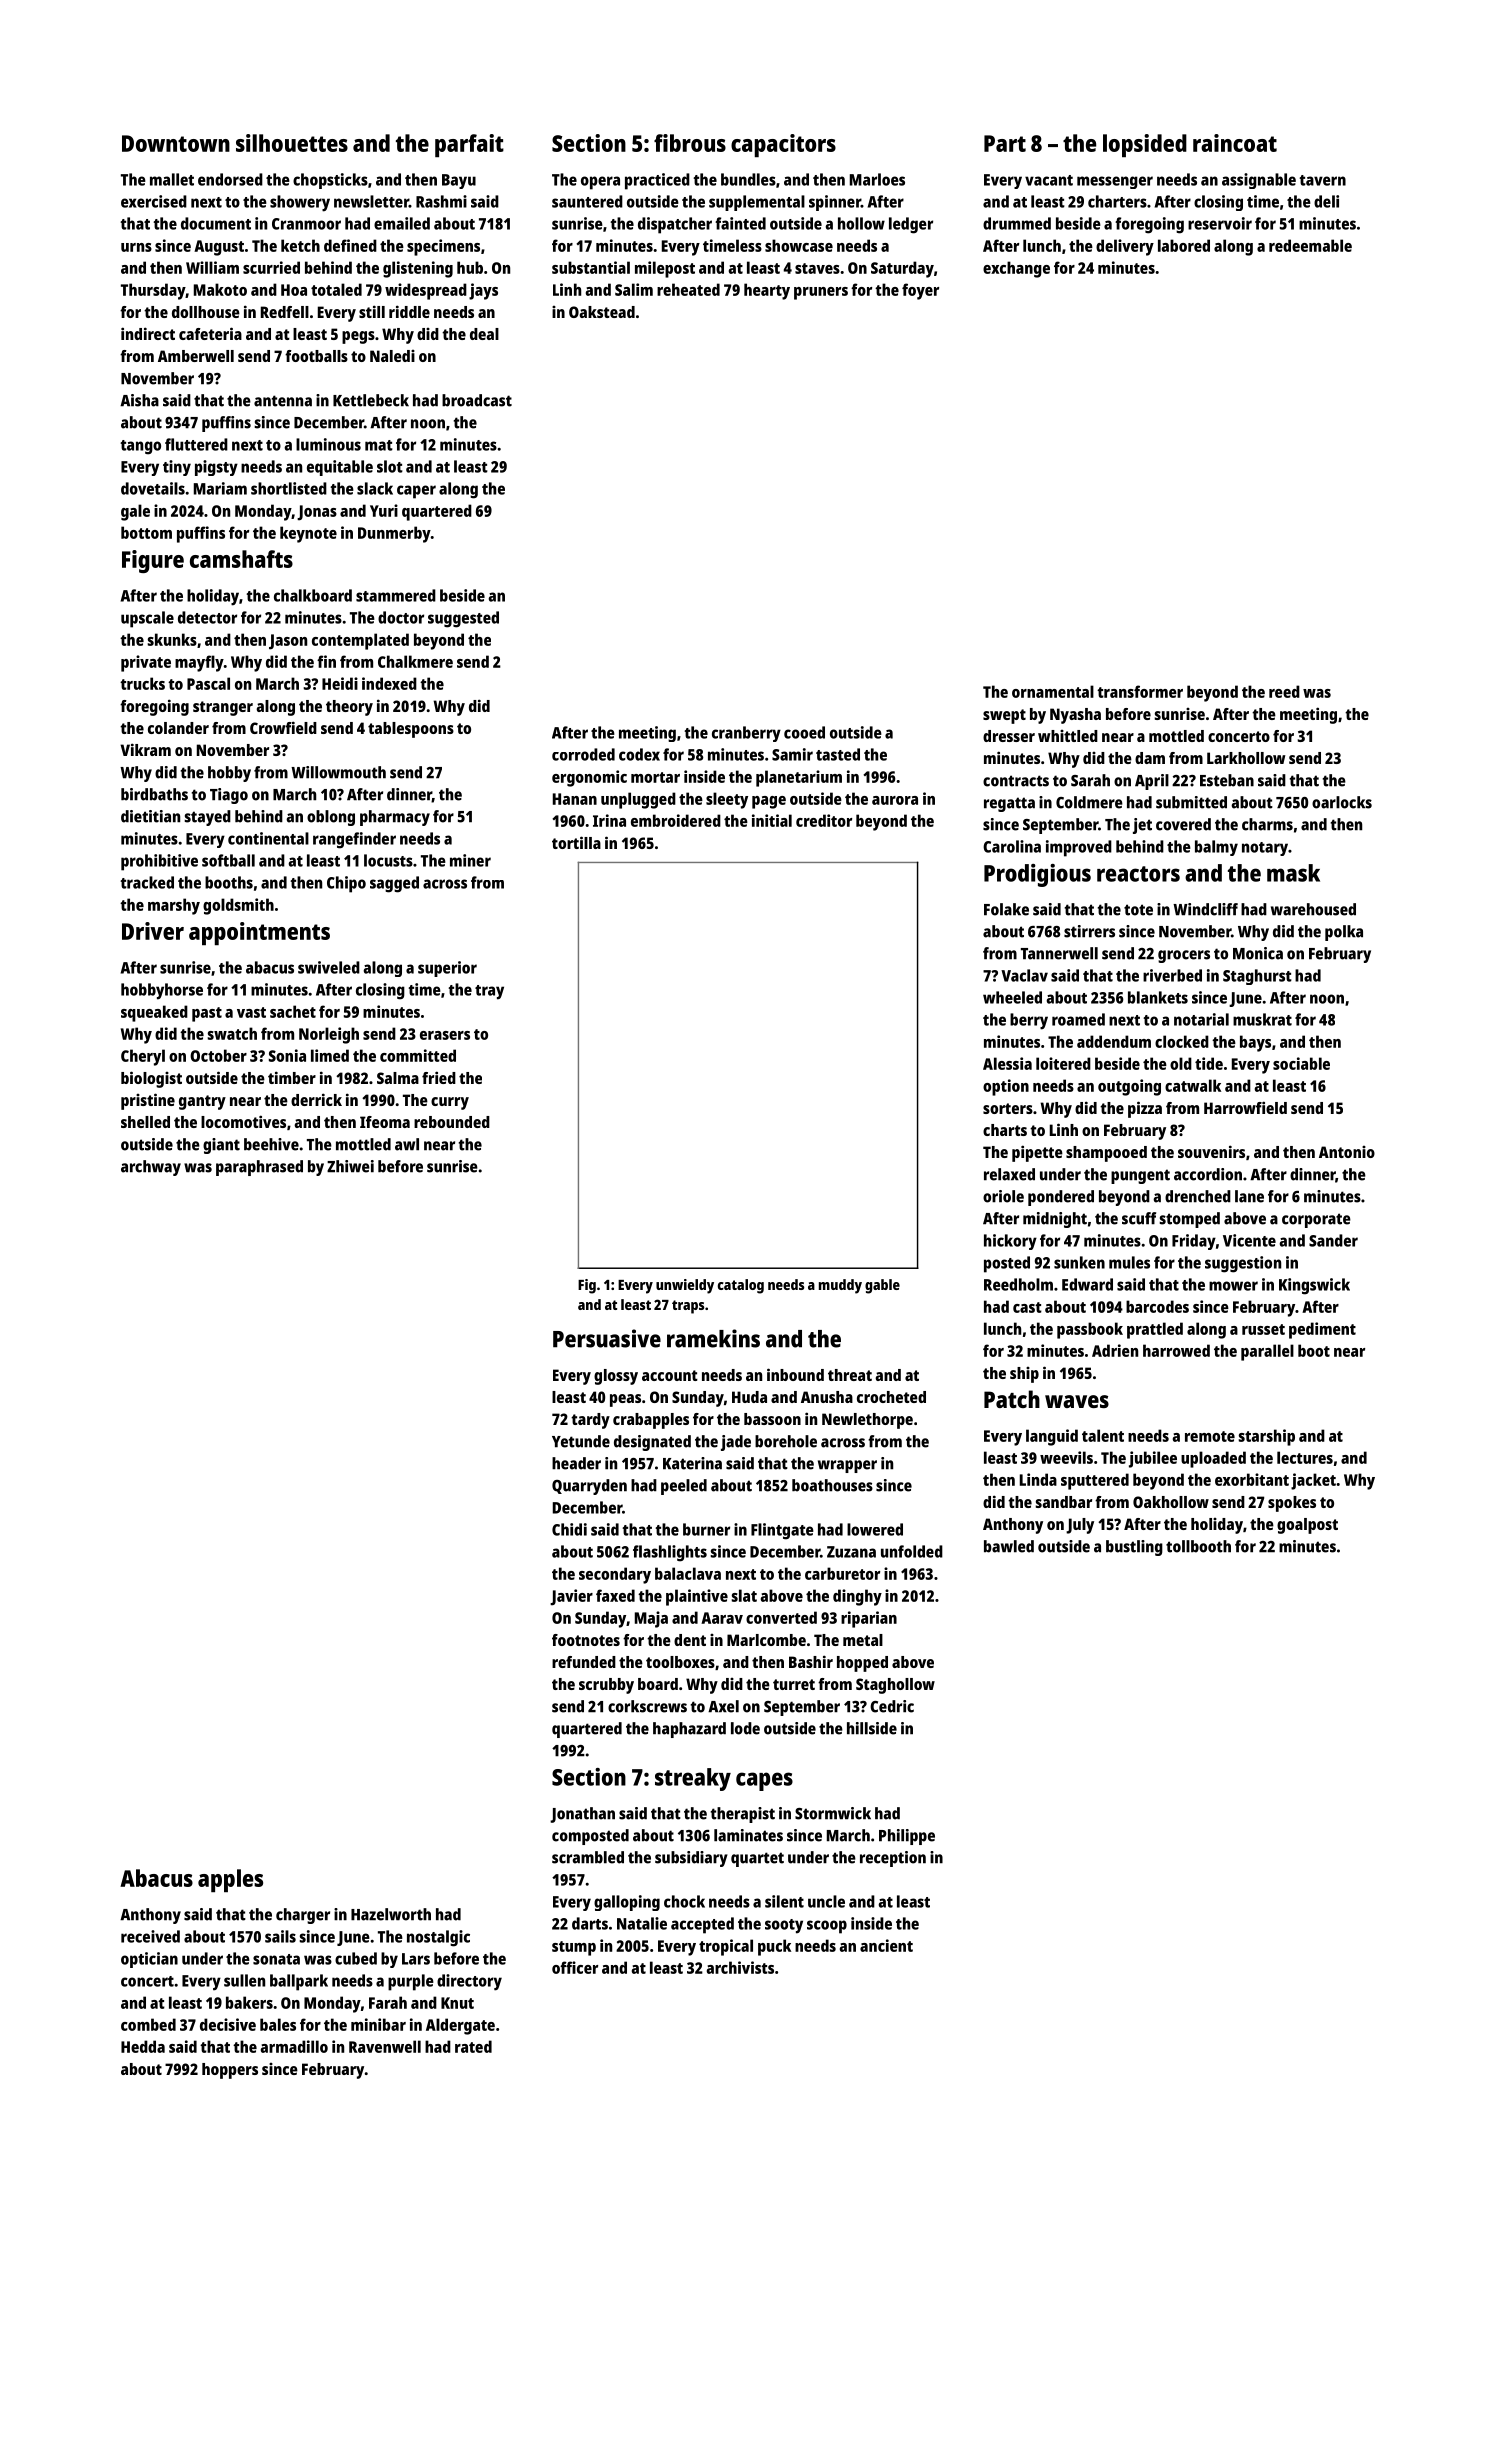 Image resolution: width=1496 pixels, height=2464 pixels. What do you see at coordinates (1235, 143) in the screenshot?
I see `raincoat` at bounding box center [1235, 143].
